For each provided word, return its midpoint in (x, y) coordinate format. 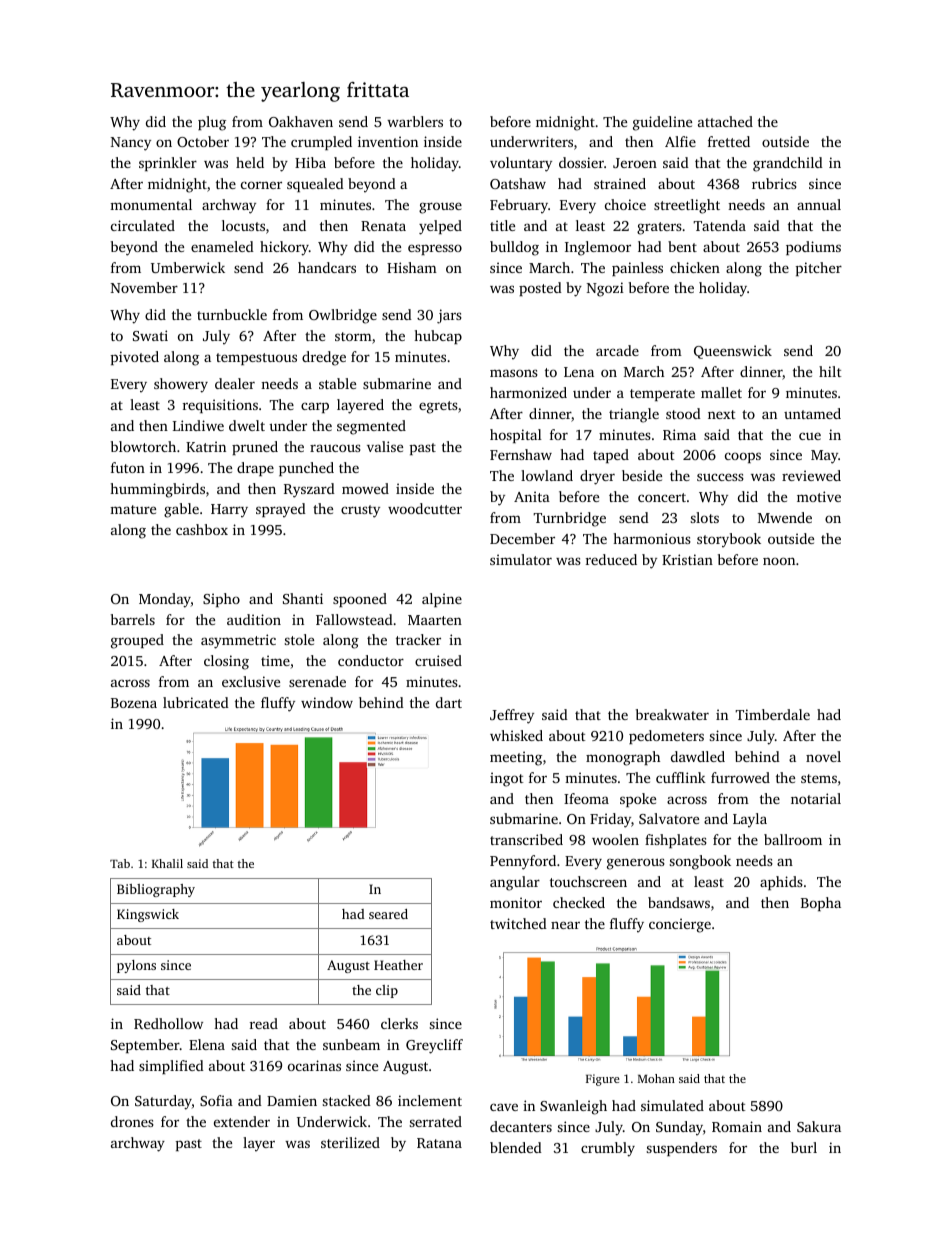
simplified (171, 1067)
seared (388, 914)
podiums (813, 248)
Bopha (821, 904)
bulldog (514, 248)
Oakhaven (301, 121)
